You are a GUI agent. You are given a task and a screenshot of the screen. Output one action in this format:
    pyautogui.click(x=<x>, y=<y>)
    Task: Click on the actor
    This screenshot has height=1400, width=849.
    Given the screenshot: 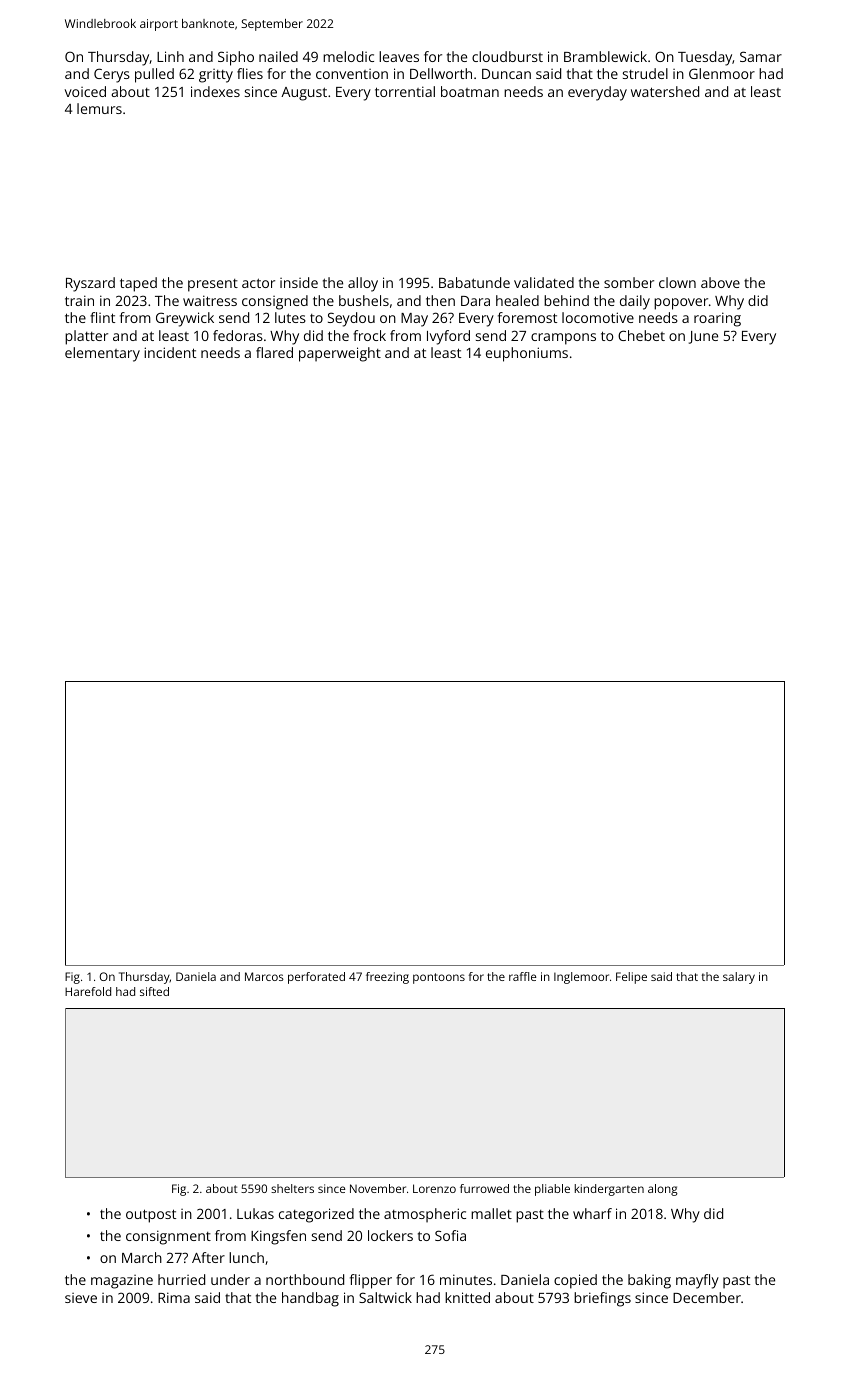 What is the action you would take?
    pyautogui.click(x=258, y=283)
